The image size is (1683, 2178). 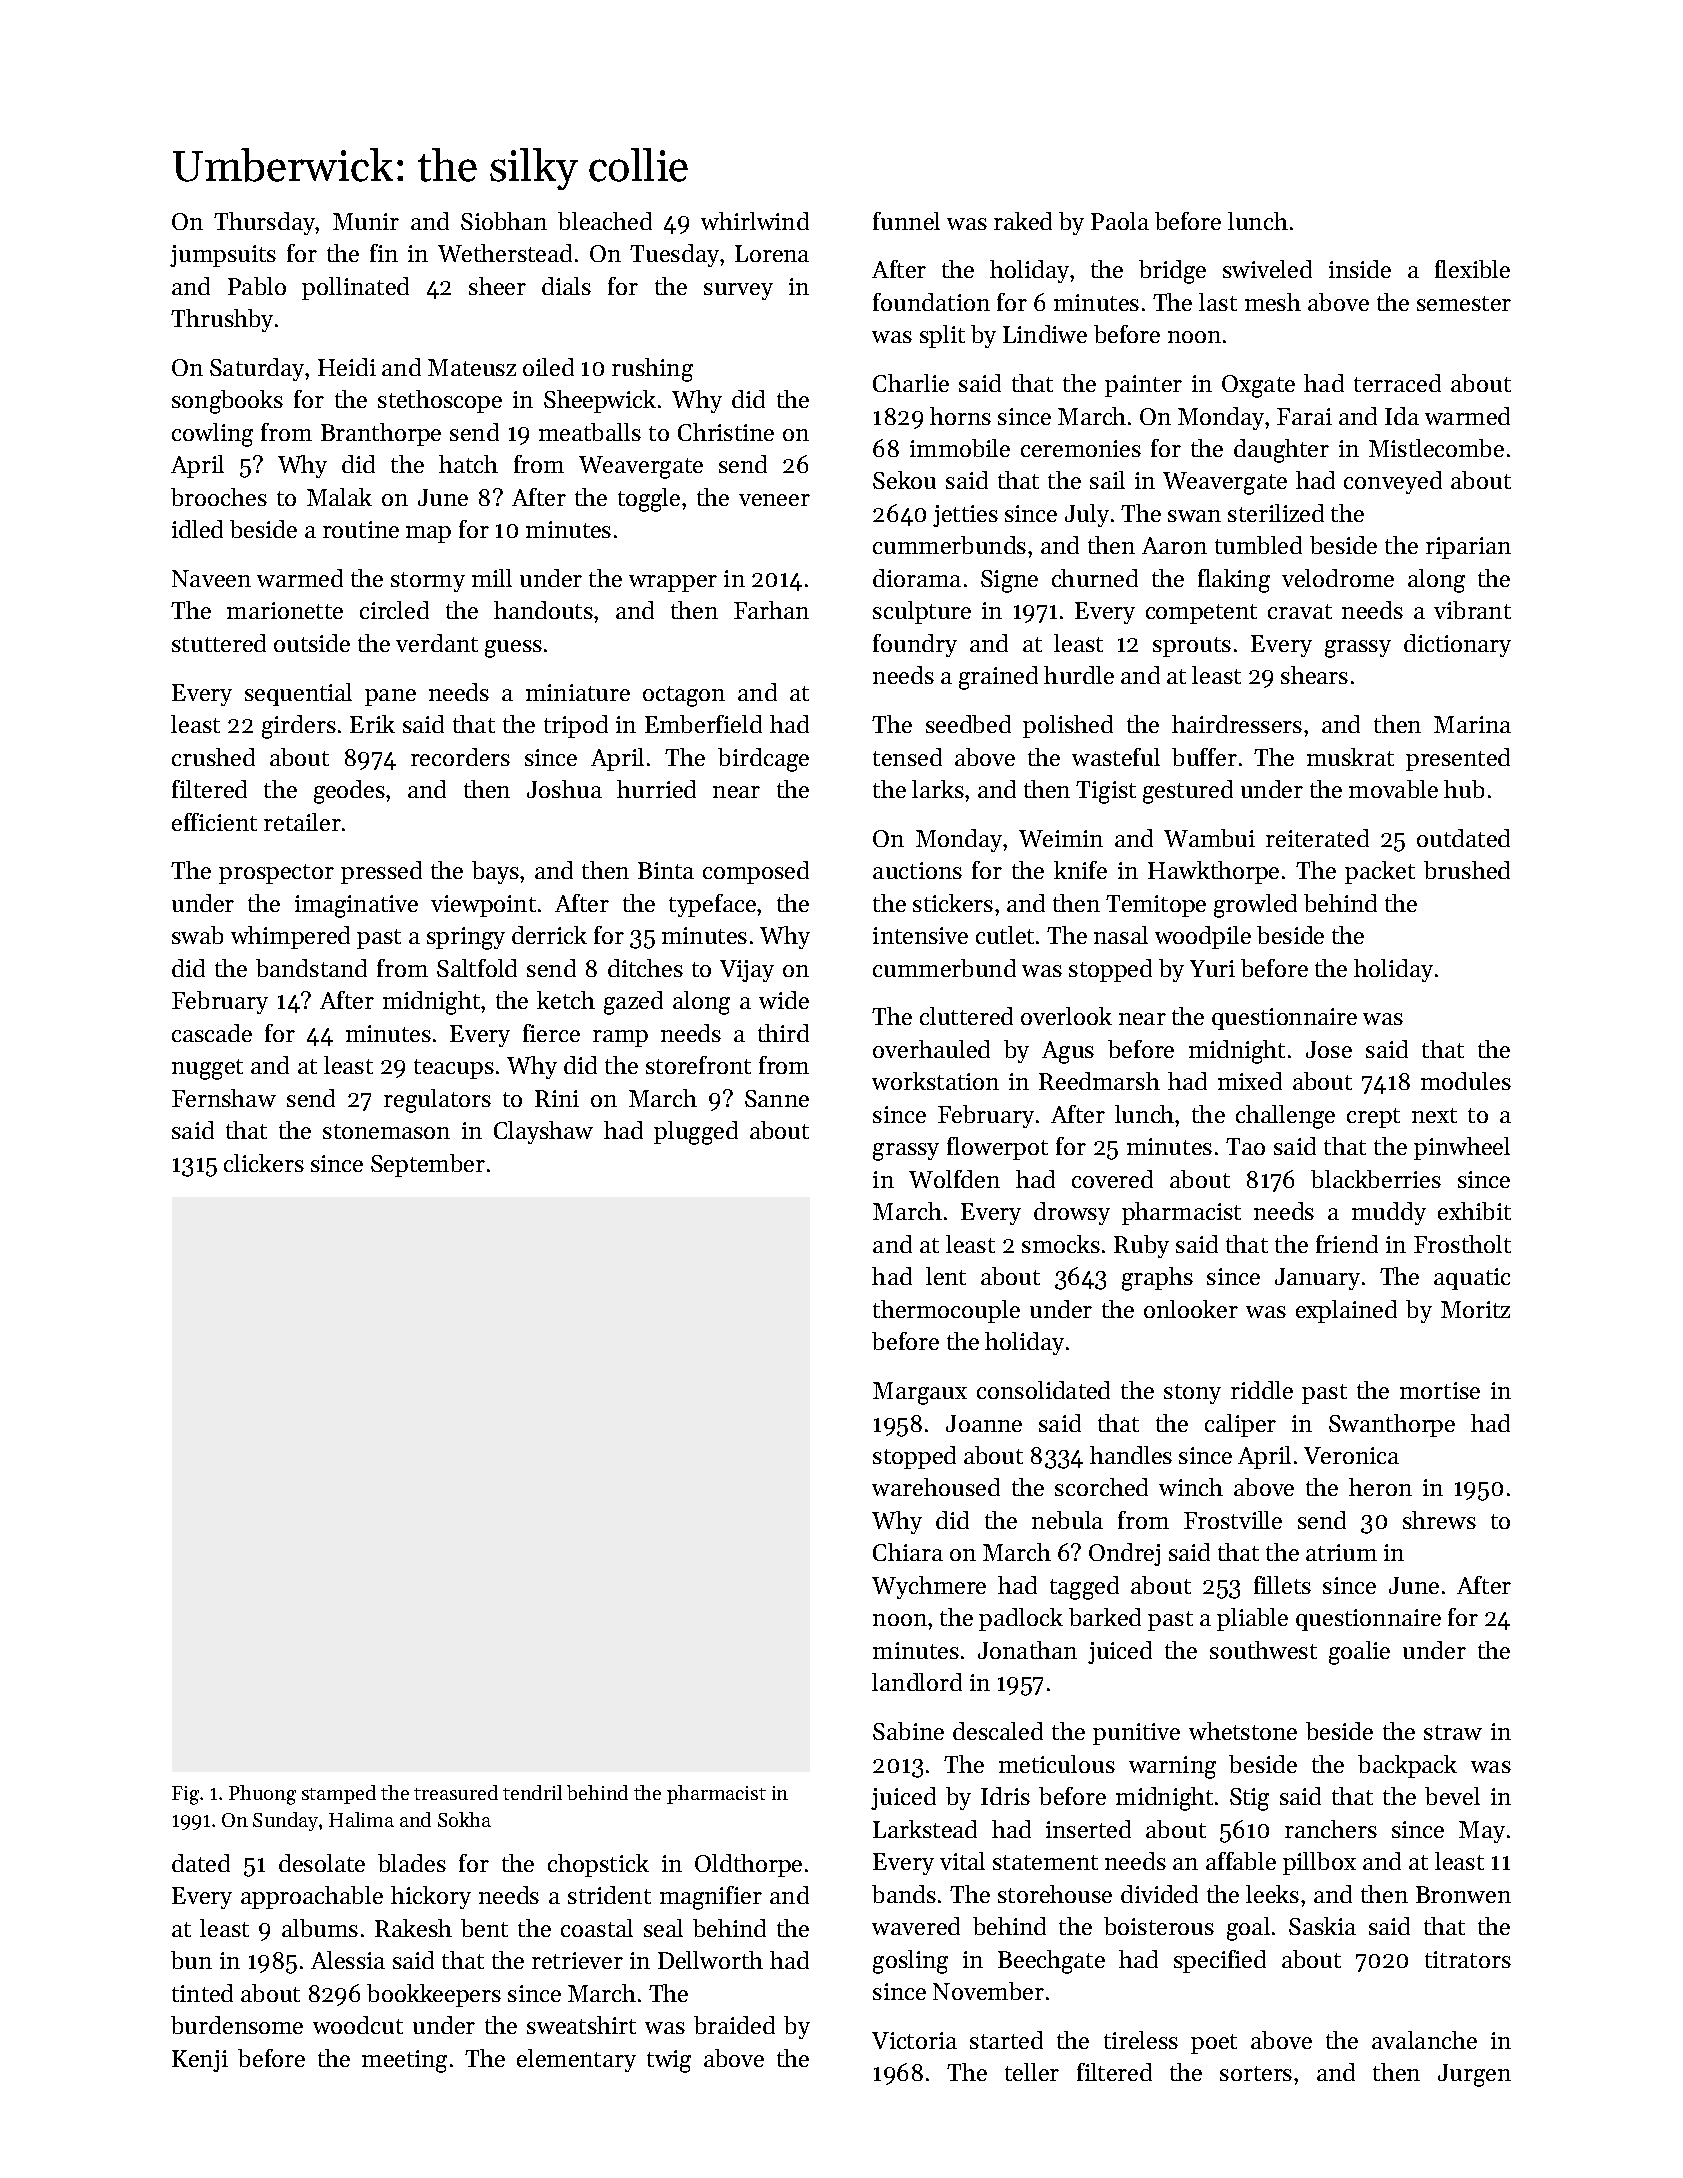 I want to click on treasured, so click(x=456, y=1792).
